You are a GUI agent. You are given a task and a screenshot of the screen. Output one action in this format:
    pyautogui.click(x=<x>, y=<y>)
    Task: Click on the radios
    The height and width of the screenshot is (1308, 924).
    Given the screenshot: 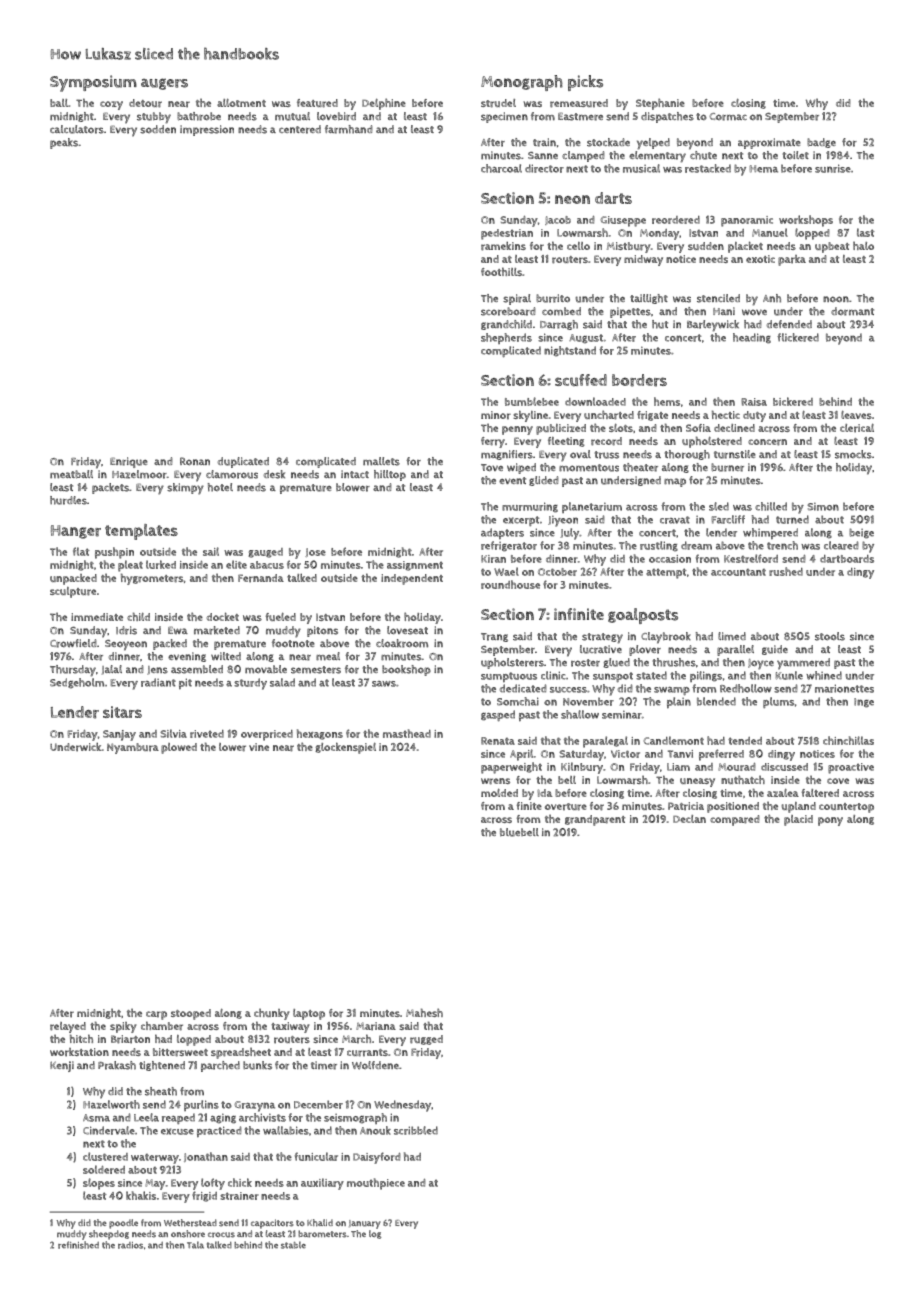 What is the action you would take?
    pyautogui.click(x=130, y=1245)
